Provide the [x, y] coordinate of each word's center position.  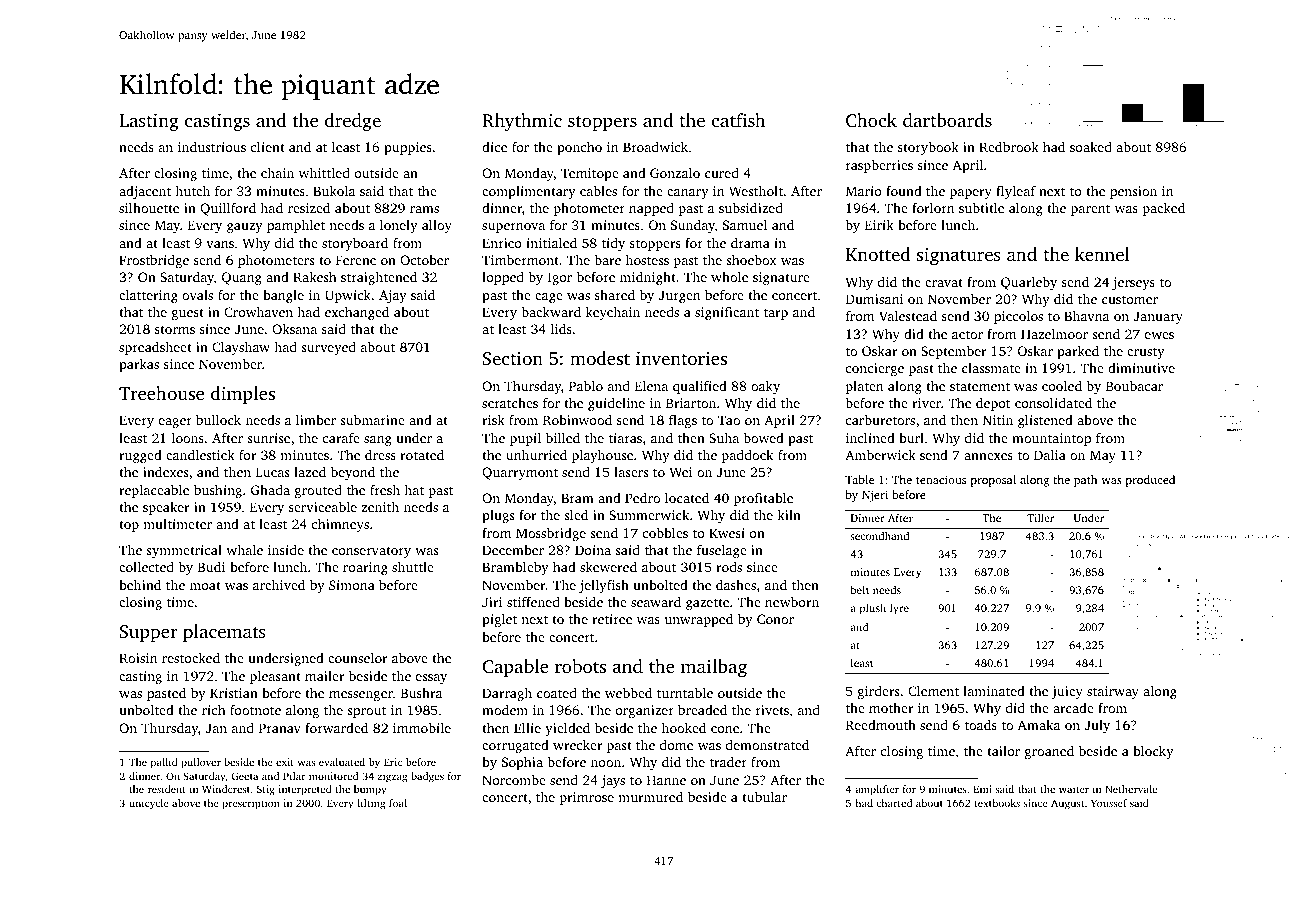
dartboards [947, 120]
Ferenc [356, 260]
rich [214, 710]
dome [676, 745]
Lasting [149, 122]
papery [971, 194]
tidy [613, 244]
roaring [365, 568]
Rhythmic [522, 122]
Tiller [1040, 517]
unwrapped [699, 620]
